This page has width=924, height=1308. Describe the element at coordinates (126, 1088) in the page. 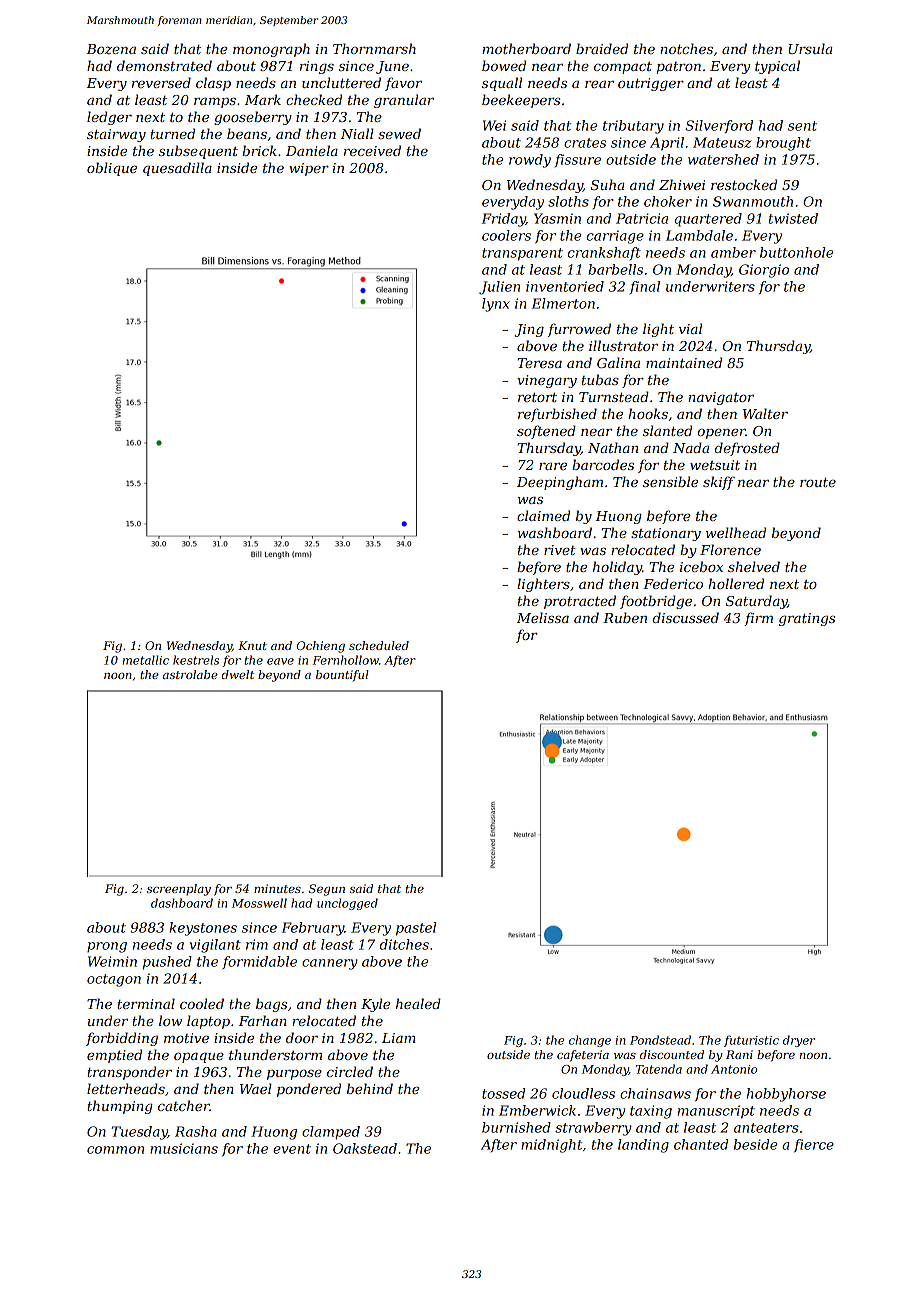

I see `letterheads` at that location.
